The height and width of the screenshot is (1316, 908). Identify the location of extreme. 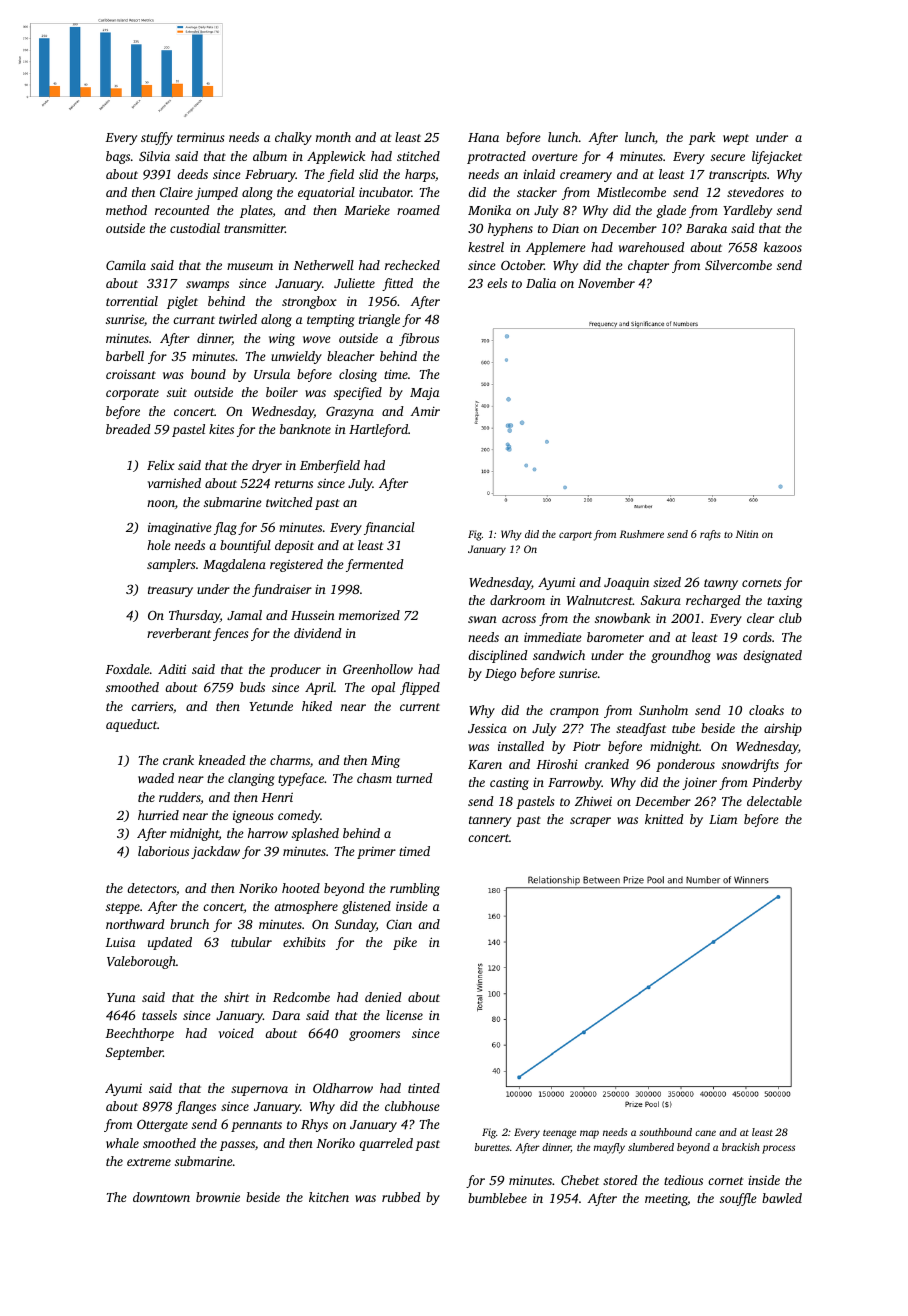
(149, 1162).
